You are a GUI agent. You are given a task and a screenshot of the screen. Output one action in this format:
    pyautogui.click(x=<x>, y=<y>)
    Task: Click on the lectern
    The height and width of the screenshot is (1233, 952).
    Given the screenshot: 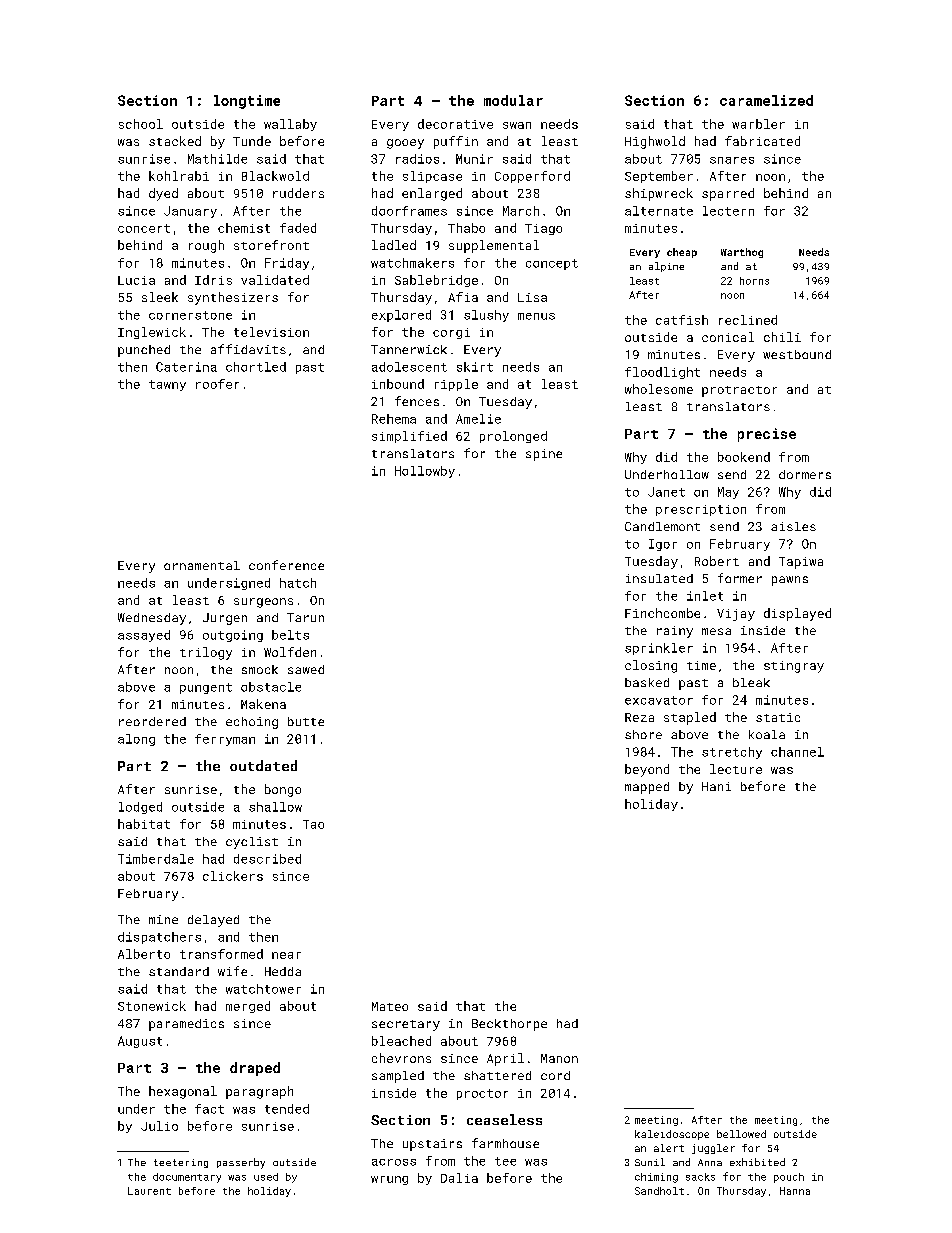 What is the action you would take?
    pyautogui.click(x=728, y=211)
